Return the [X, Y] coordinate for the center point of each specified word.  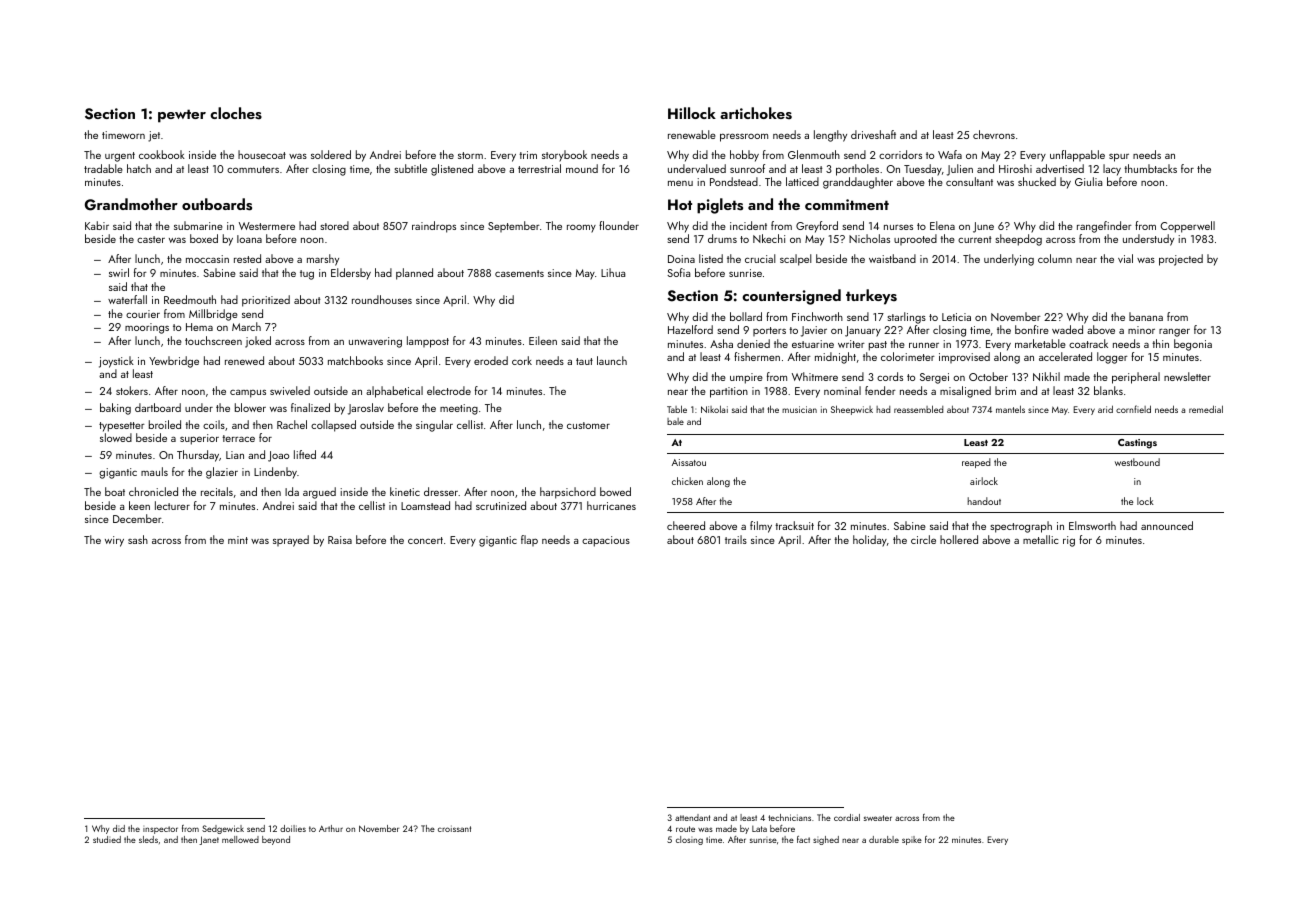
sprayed [291, 541]
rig [1069, 541]
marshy [323, 260]
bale [675, 421]
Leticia [956, 317]
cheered [686, 525]
